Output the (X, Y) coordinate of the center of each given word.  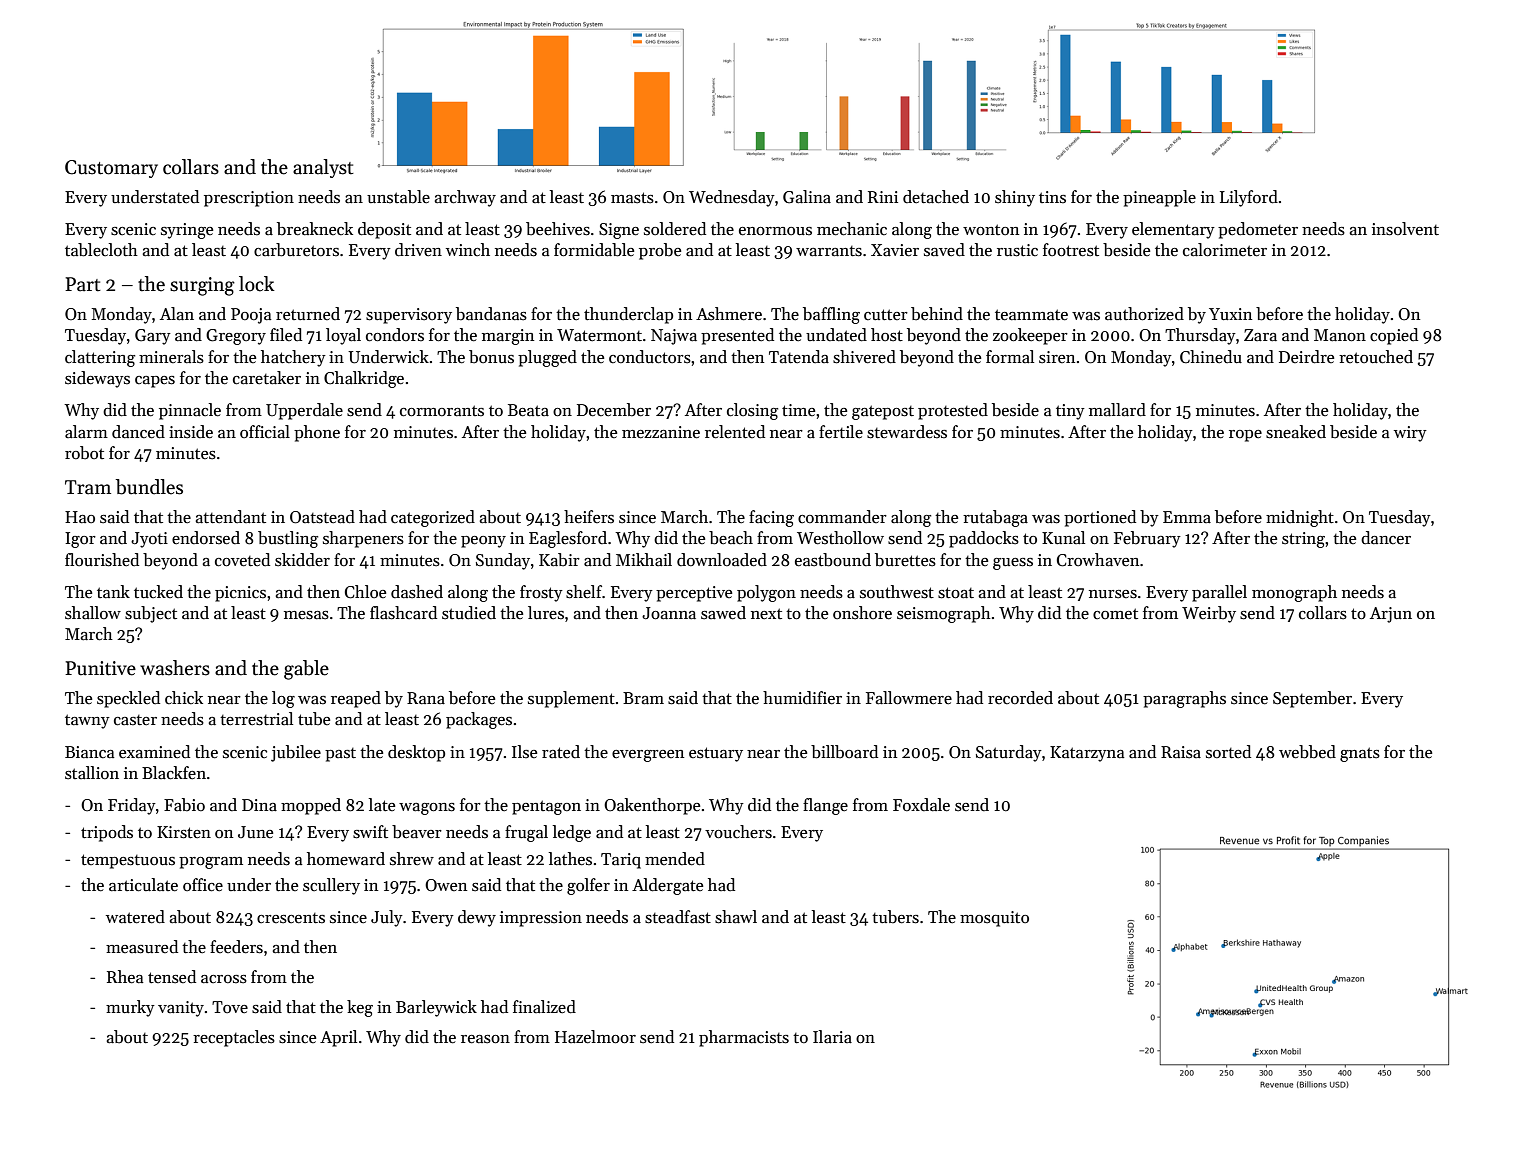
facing (771, 518)
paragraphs (1184, 699)
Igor (80, 540)
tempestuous (128, 861)
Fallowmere (909, 698)
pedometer (1258, 230)
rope (1245, 436)
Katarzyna (1087, 754)
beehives (558, 229)
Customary (111, 169)
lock (257, 284)
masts (632, 198)
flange (825, 806)
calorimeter (1225, 250)
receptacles (234, 1038)
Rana (426, 698)
